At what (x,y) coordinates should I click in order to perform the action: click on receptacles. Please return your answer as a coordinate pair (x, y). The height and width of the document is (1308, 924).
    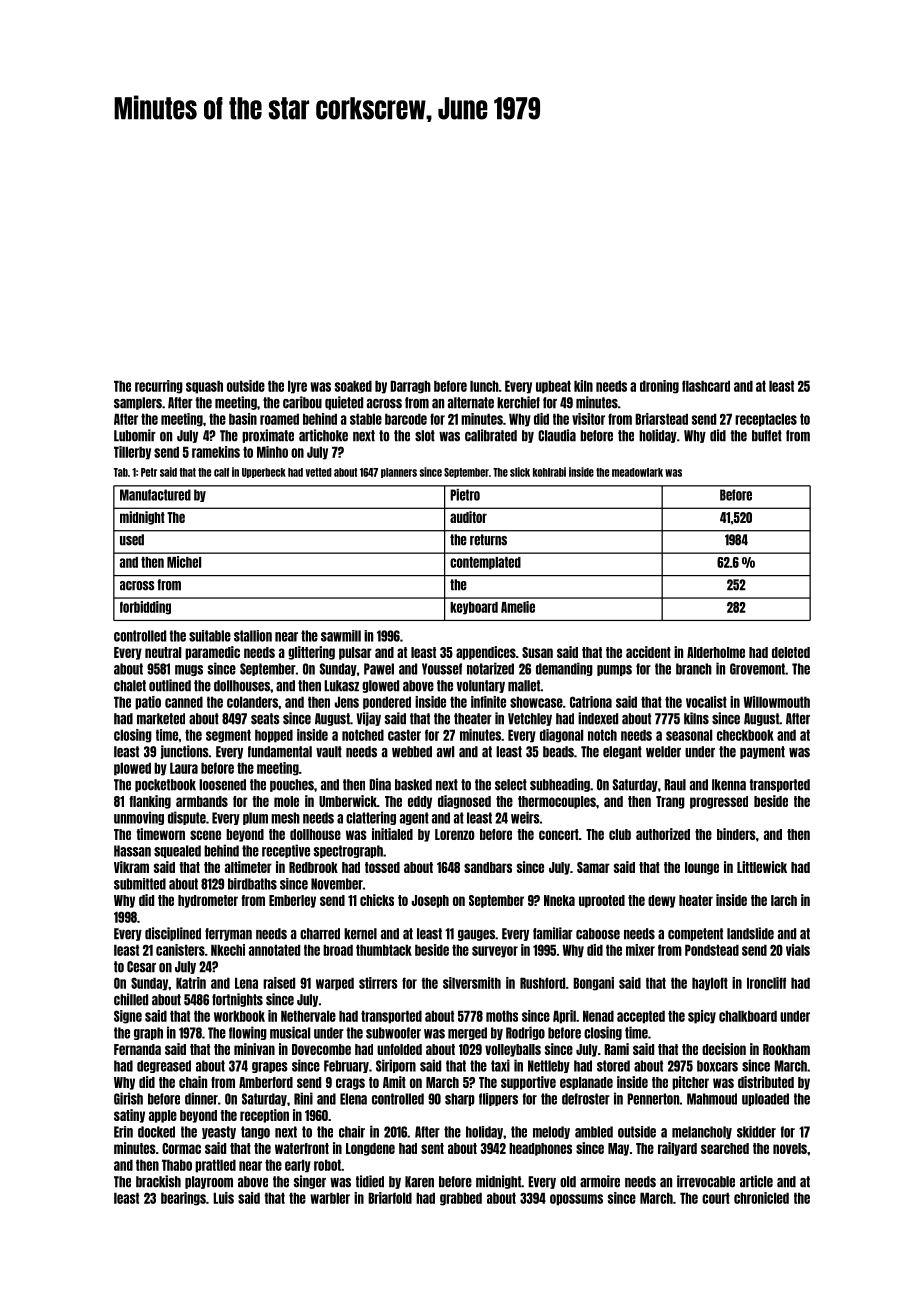
    Looking at the image, I should click on (766, 420).
